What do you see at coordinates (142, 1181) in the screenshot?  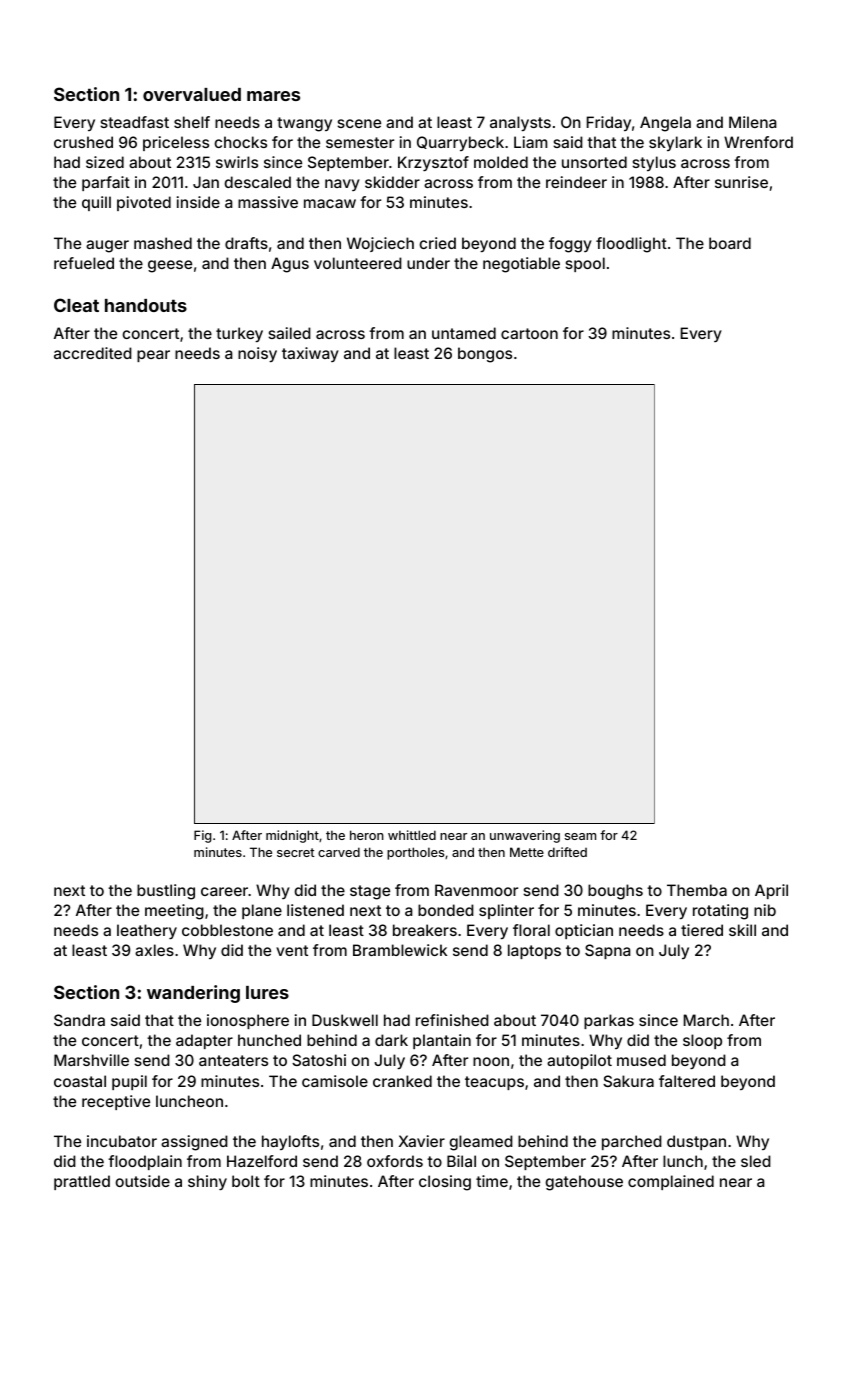 I see `outside` at bounding box center [142, 1181].
